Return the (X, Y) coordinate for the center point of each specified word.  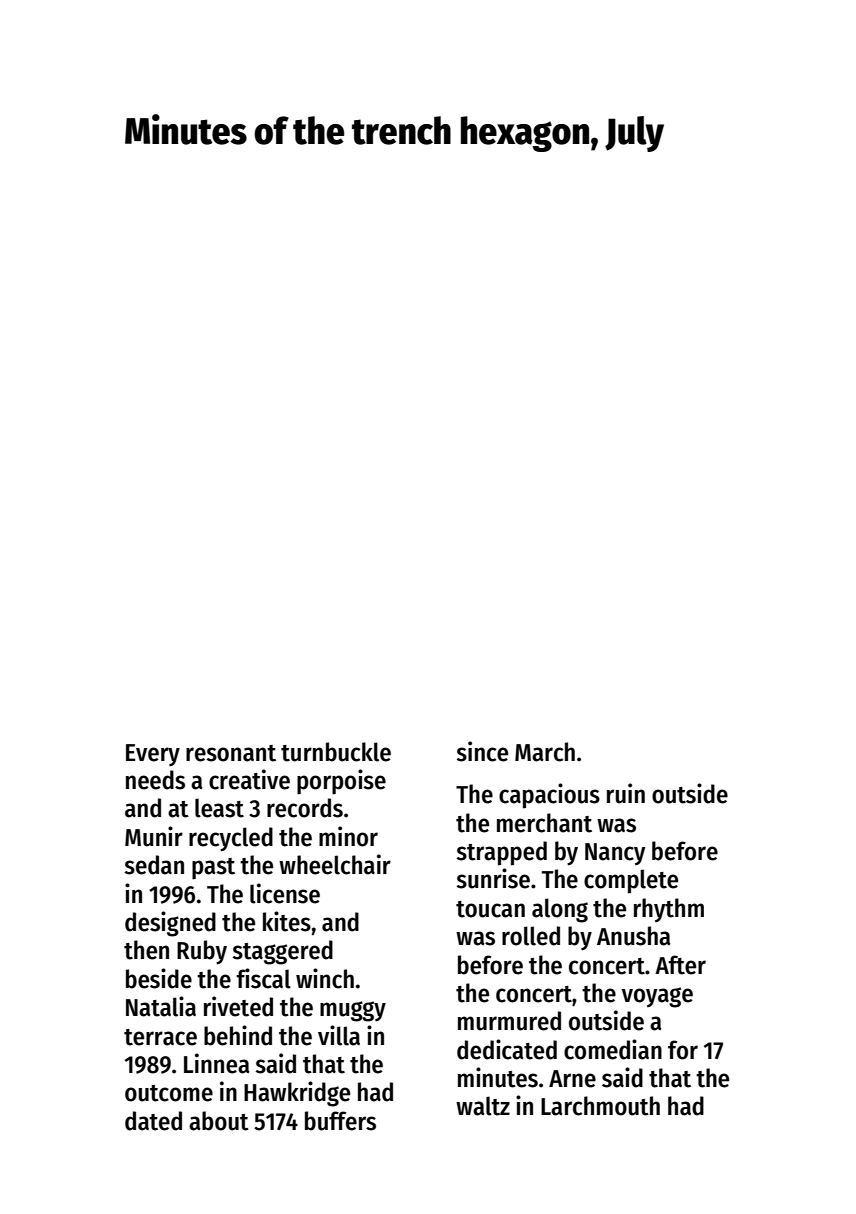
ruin (626, 793)
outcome (169, 1093)
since (482, 751)
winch (325, 978)
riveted (238, 1006)
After (680, 965)
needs (155, 780)
